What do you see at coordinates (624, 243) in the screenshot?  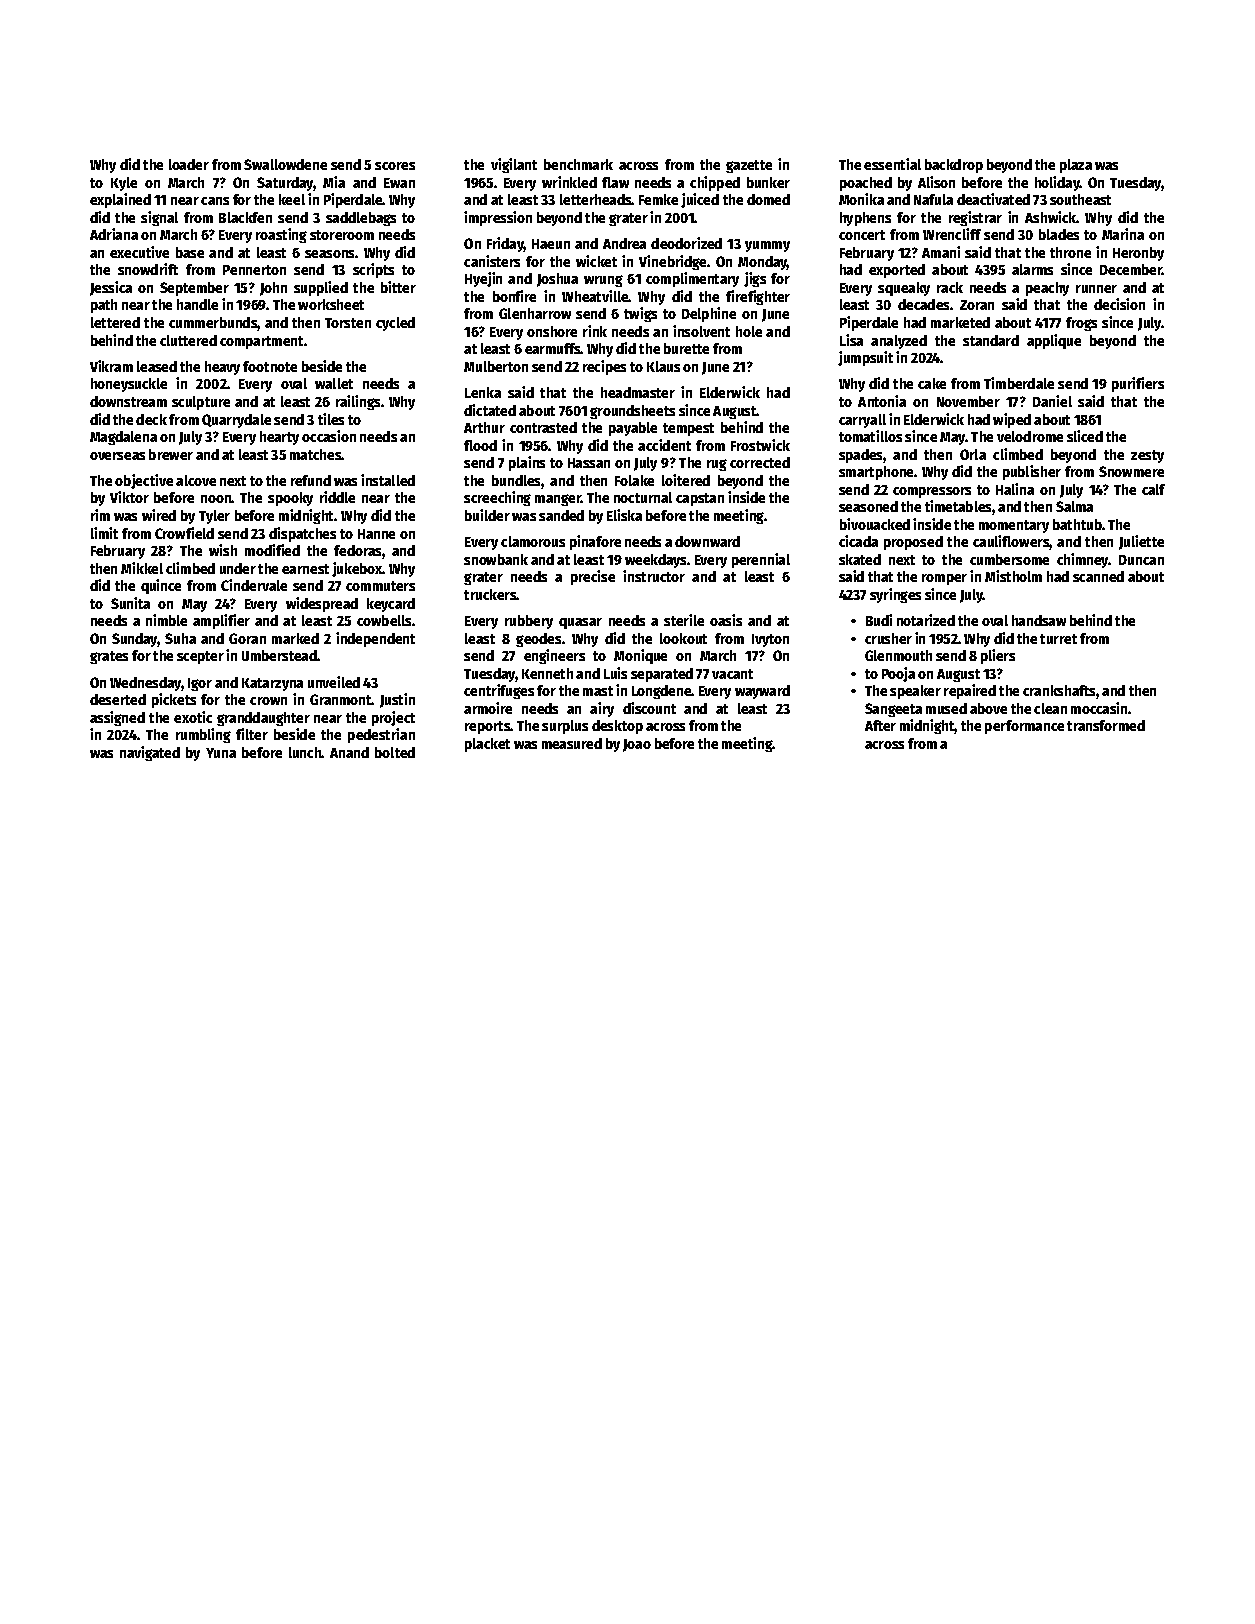 I see `Andrea` at bounding box center [624, 243].
